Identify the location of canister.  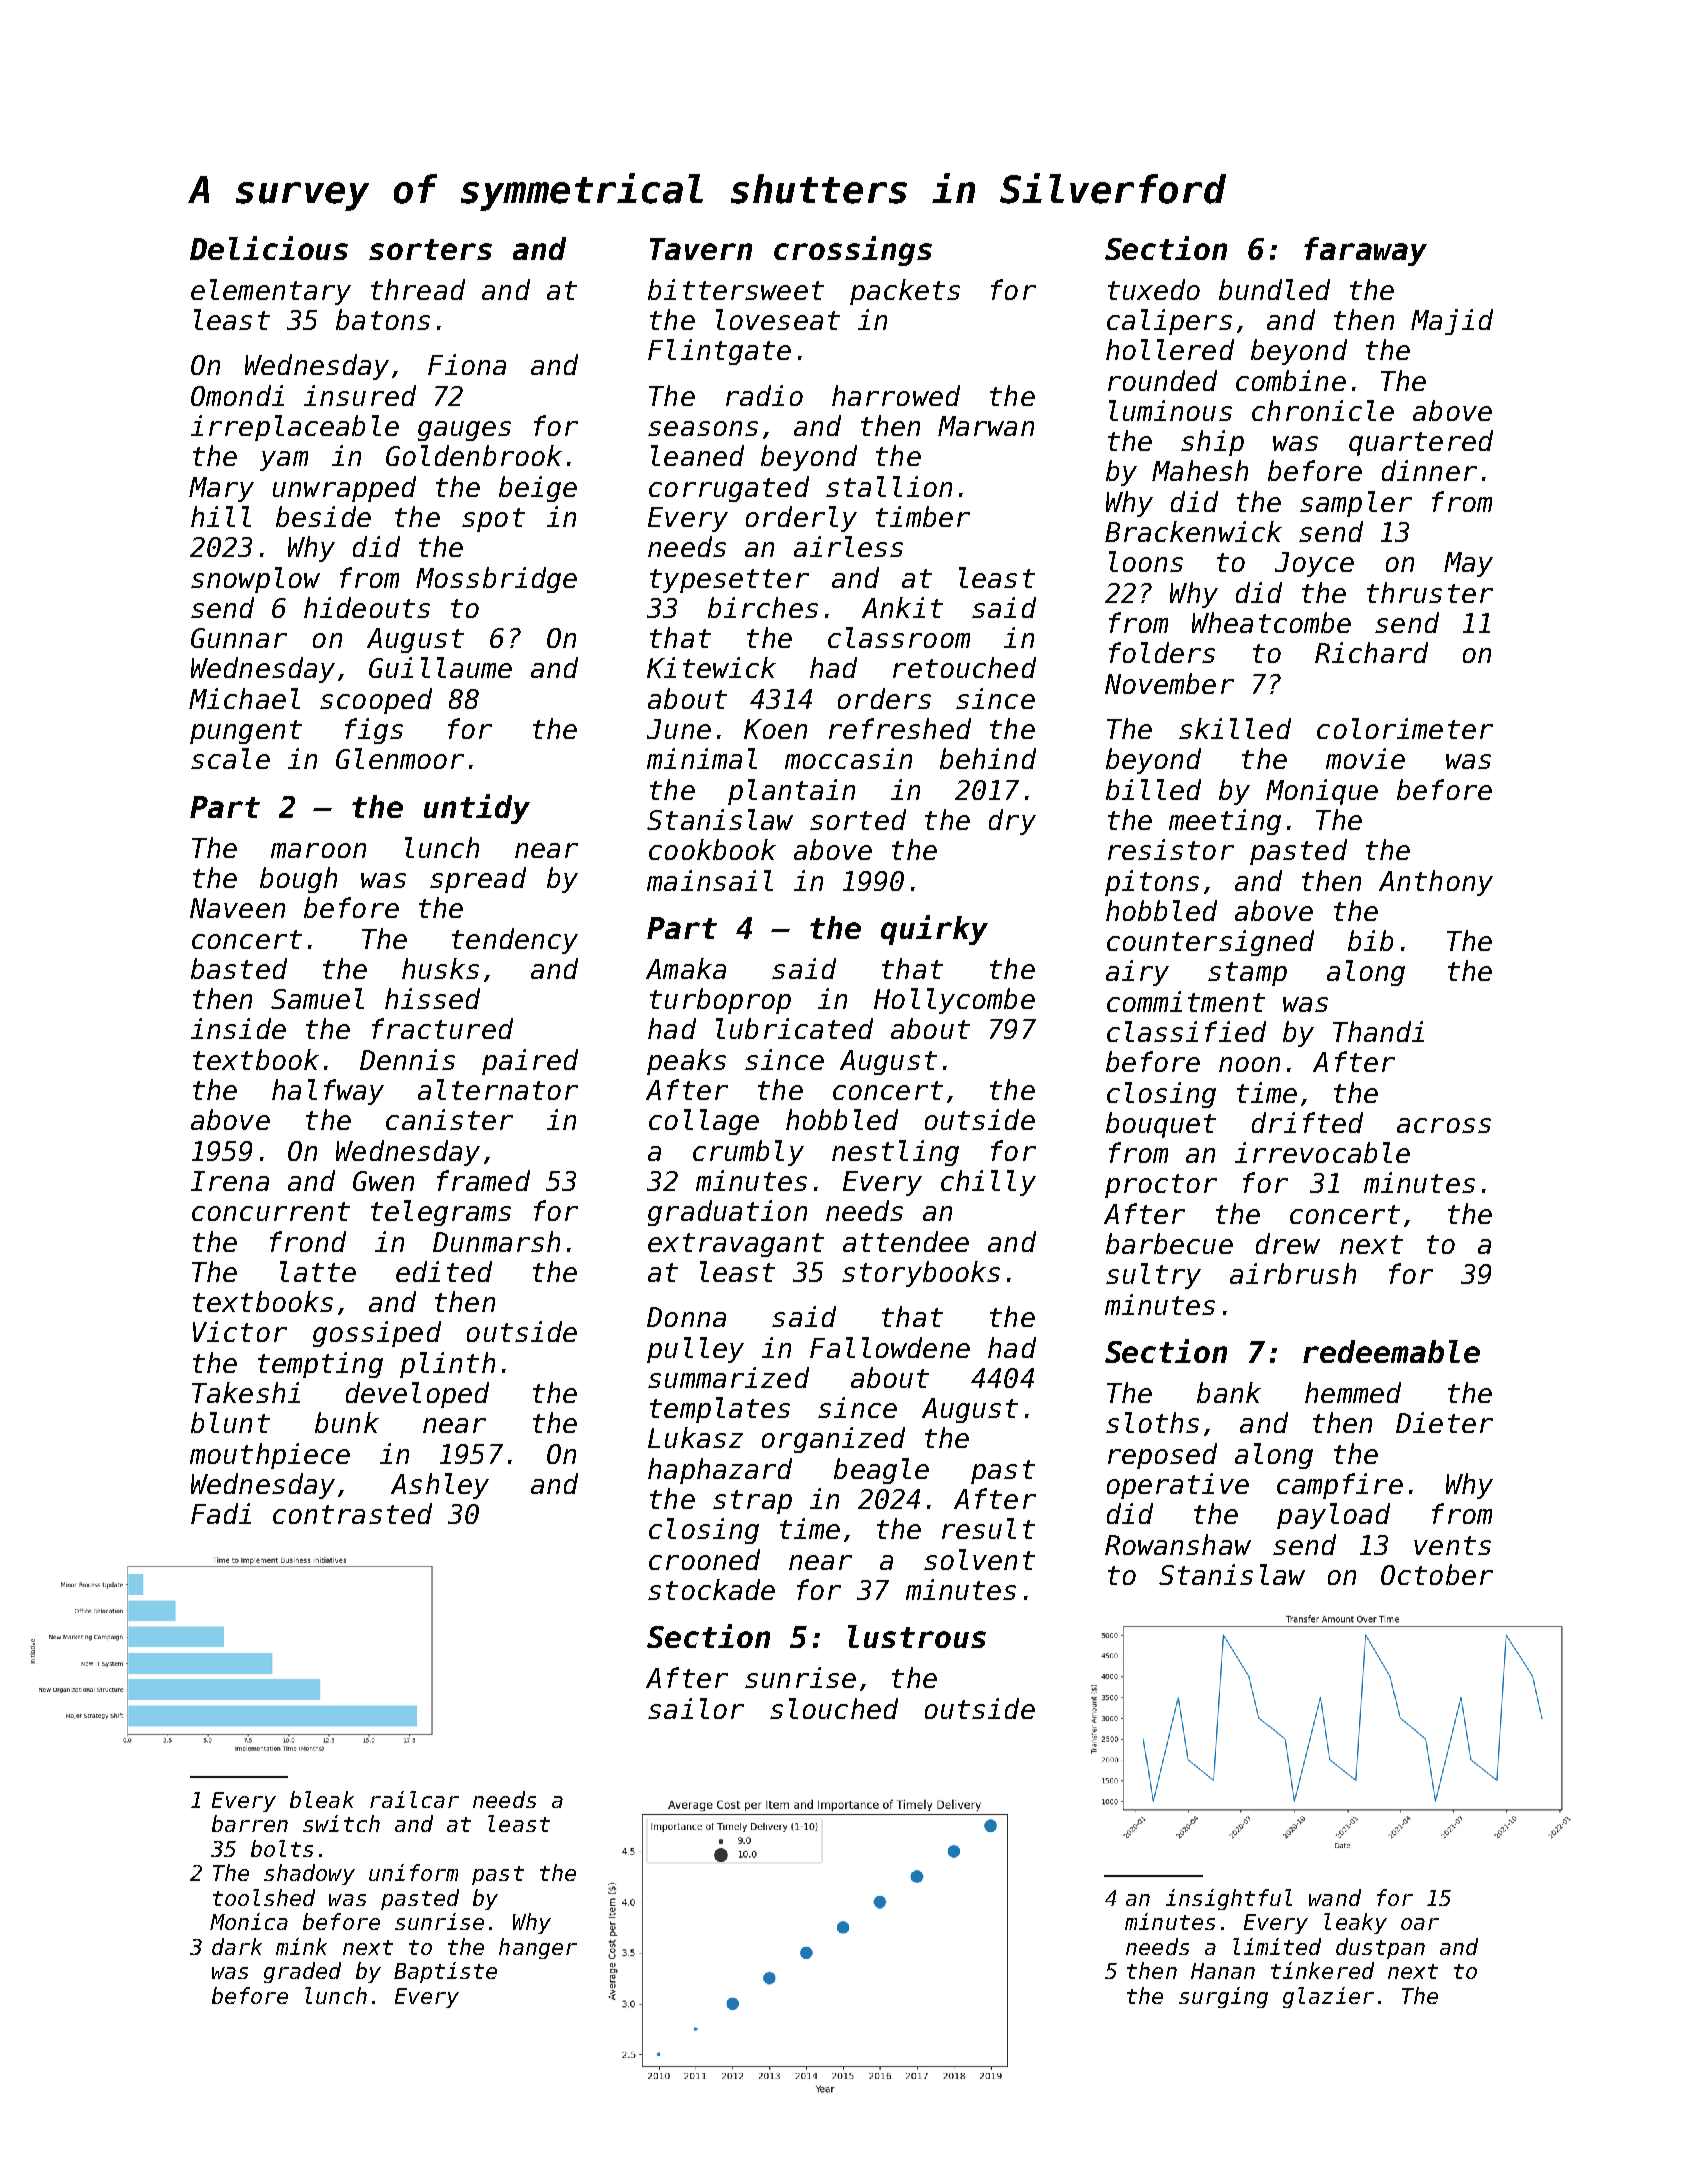
(449, 1119).
